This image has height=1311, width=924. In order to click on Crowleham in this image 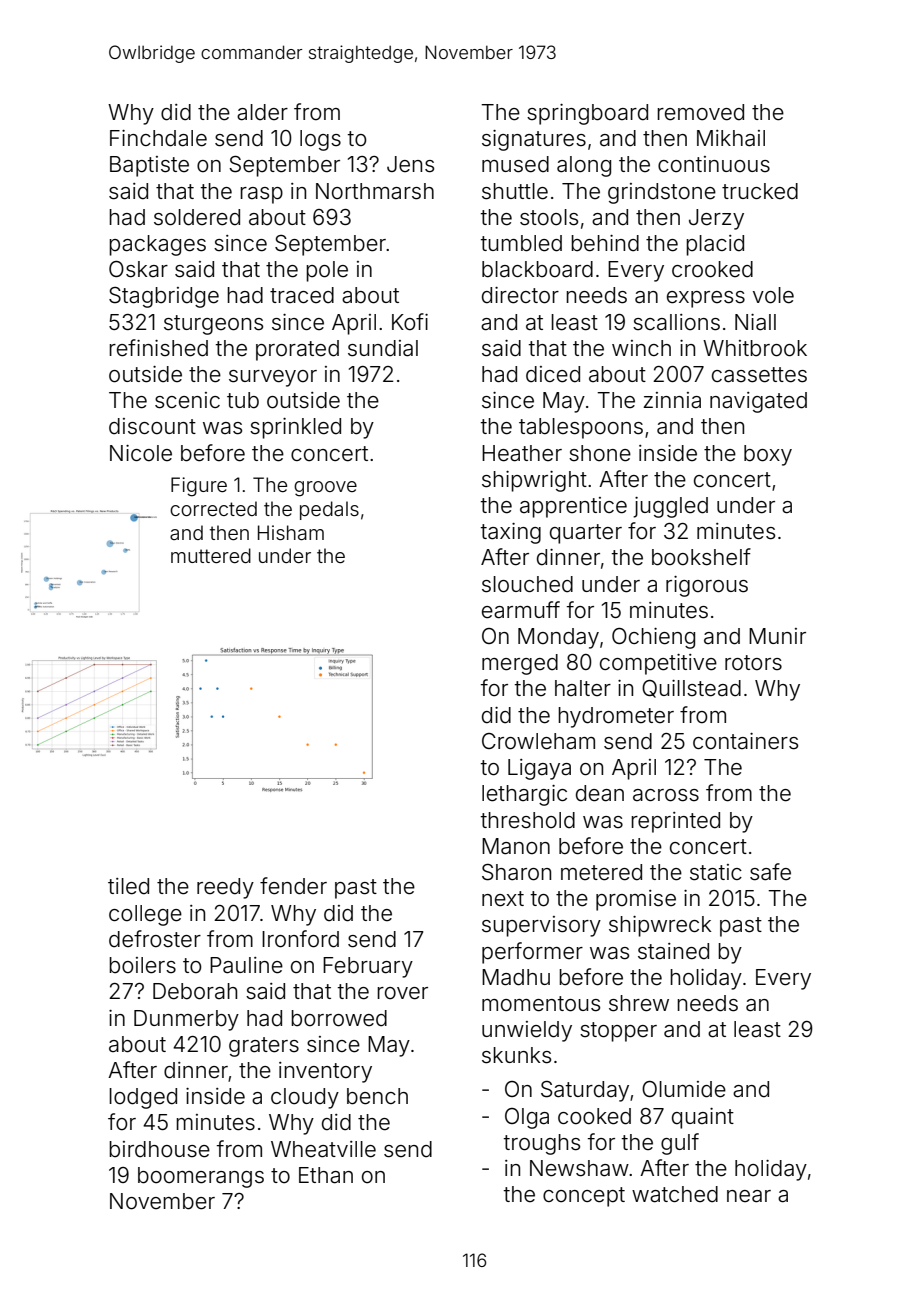, I will do `click(538, 741)`.
